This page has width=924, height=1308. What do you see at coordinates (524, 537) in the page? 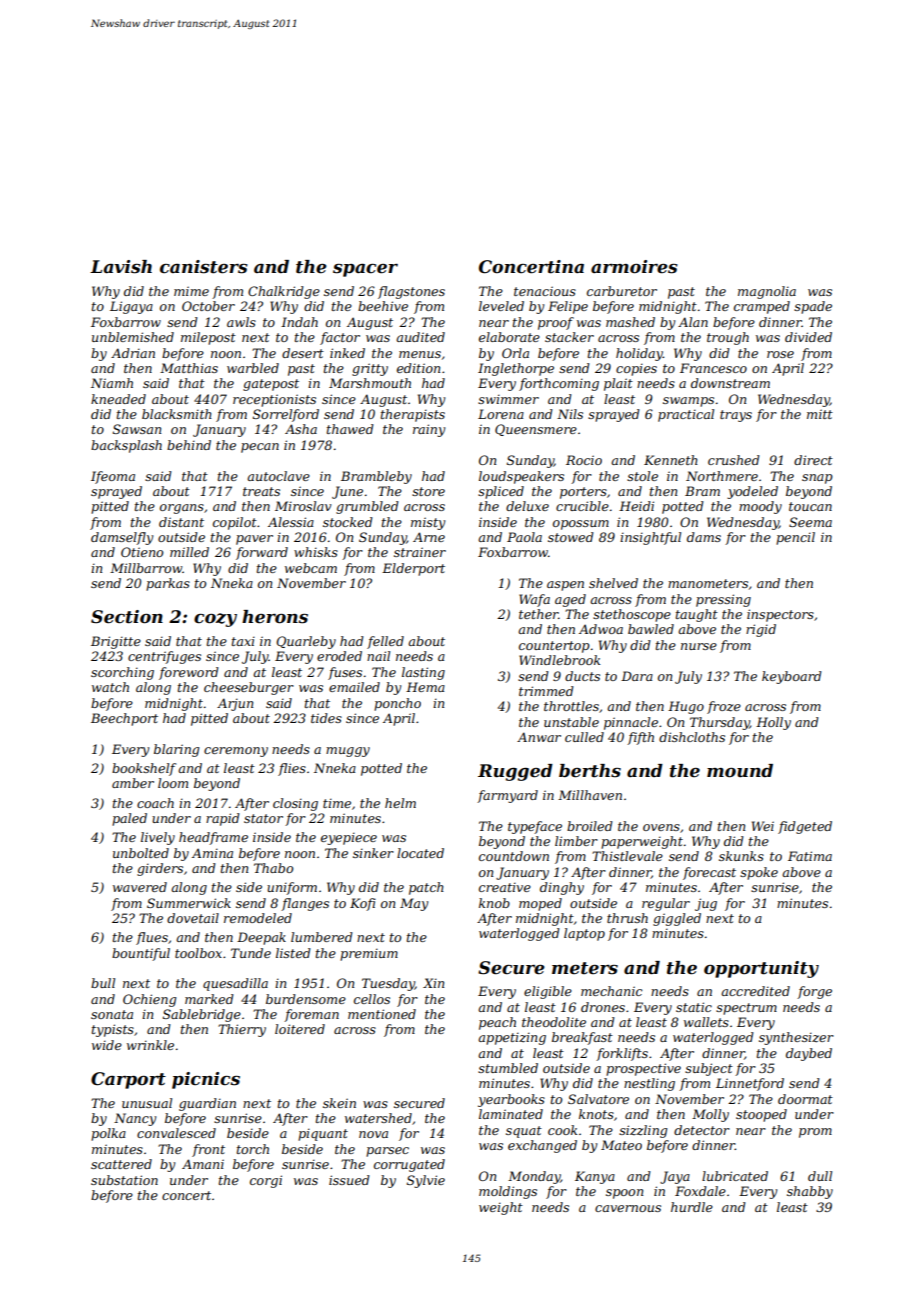
I see `Paola` at bounding box center [524, 537].
